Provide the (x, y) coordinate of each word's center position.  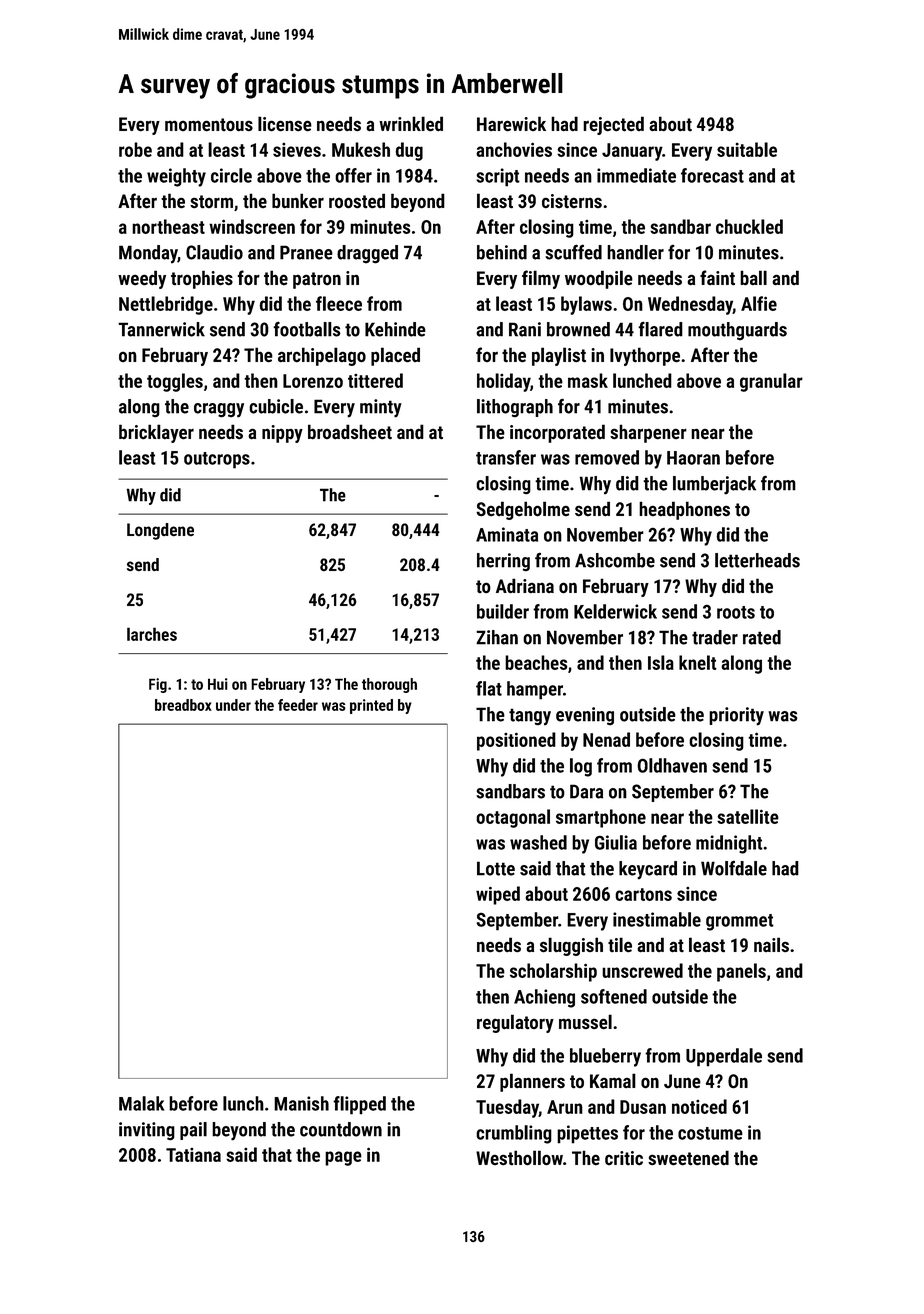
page (343, 1158)
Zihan (497, 637)
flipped (359, 1105)
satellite (748, 816)
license (285, 124)
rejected (613, 125)
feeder (298, 705)
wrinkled (411, 124)
